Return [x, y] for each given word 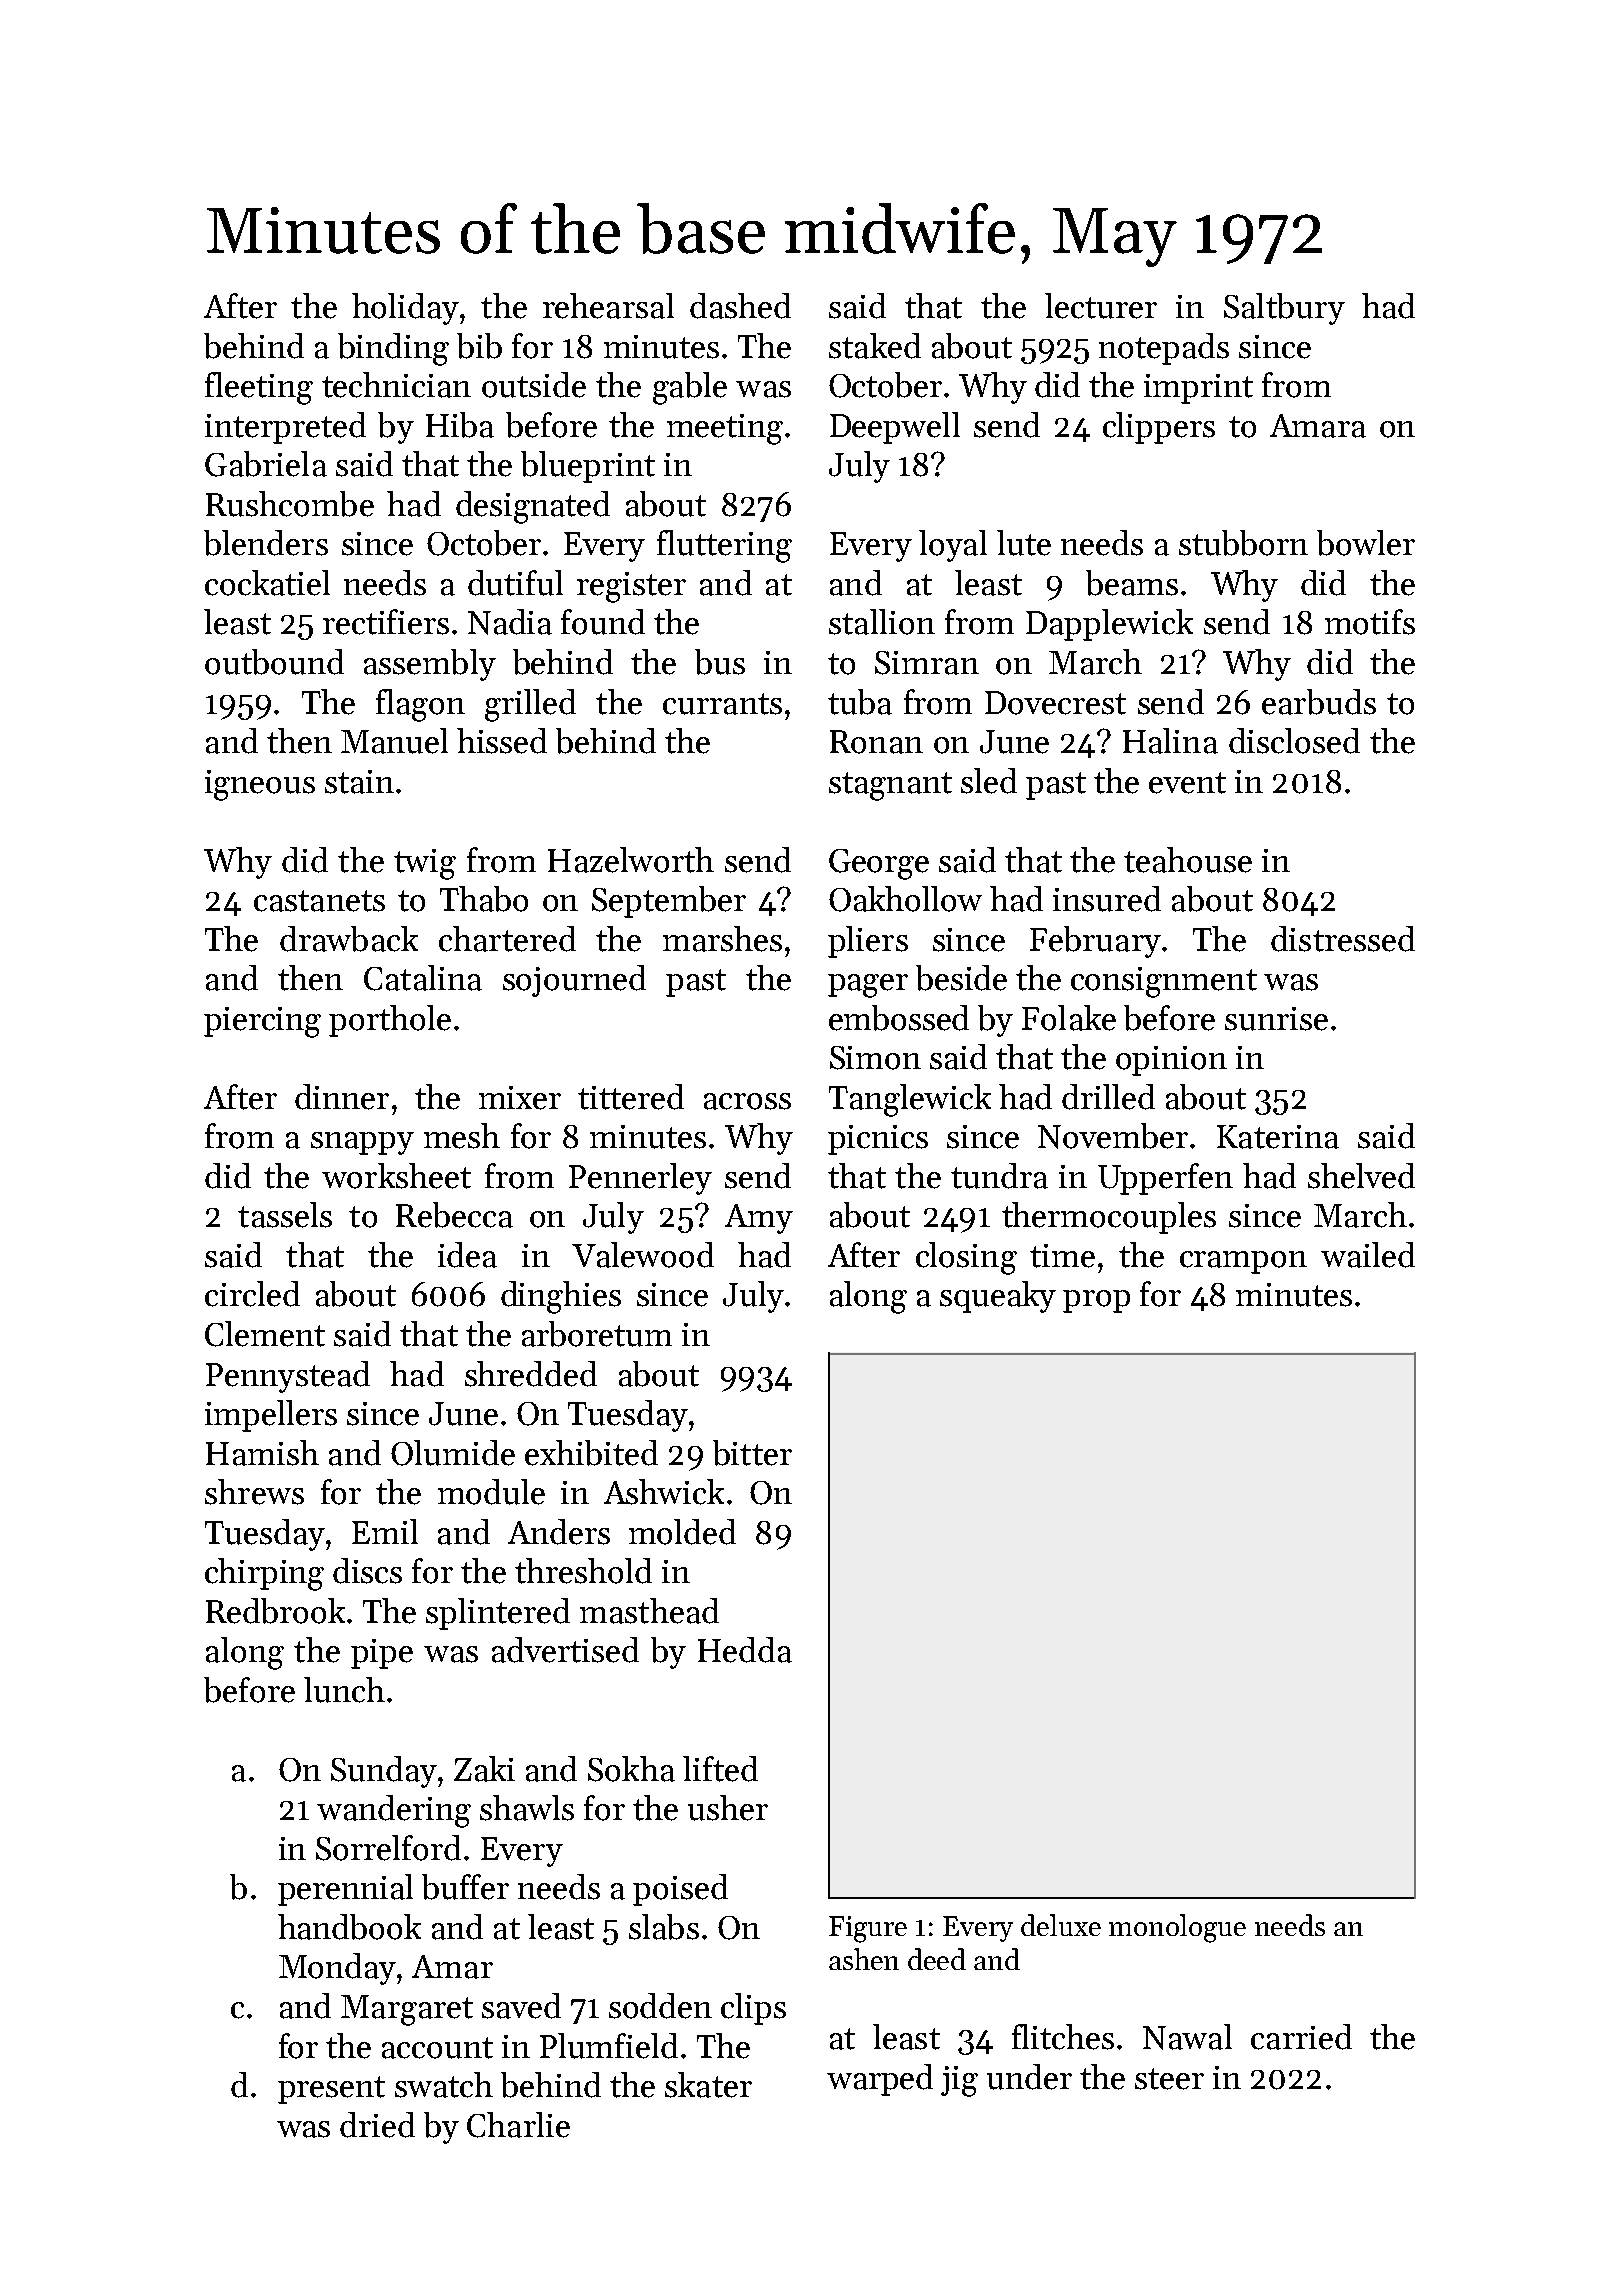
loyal [953, 546]
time [1062, 1256]
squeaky [998, 1297]
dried [377, 2125]
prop [1096, 1301]
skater [708, 2085]
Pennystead [288, 1377]
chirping [264, 1574]
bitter [752, 1453]
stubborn [1243, 543]
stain [359, 782]
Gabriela [266, 464]
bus [720, 662]
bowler [1366, 543]
